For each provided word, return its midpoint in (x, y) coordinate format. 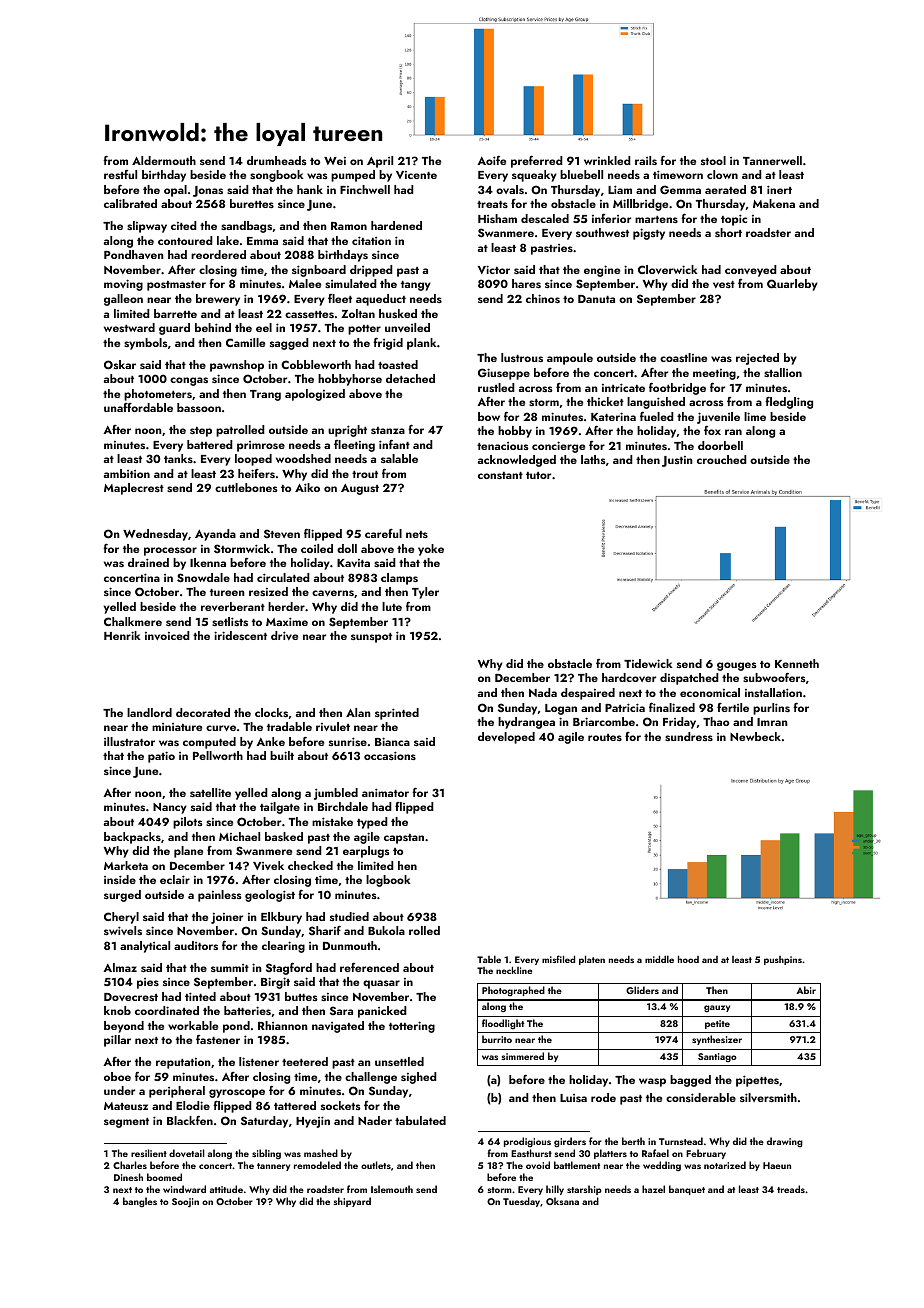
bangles (140, 1202)
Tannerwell (772, 160)
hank (310, 189)
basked (284, 836)
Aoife (491, 160)
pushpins (783, 960)
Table (489, 959)
